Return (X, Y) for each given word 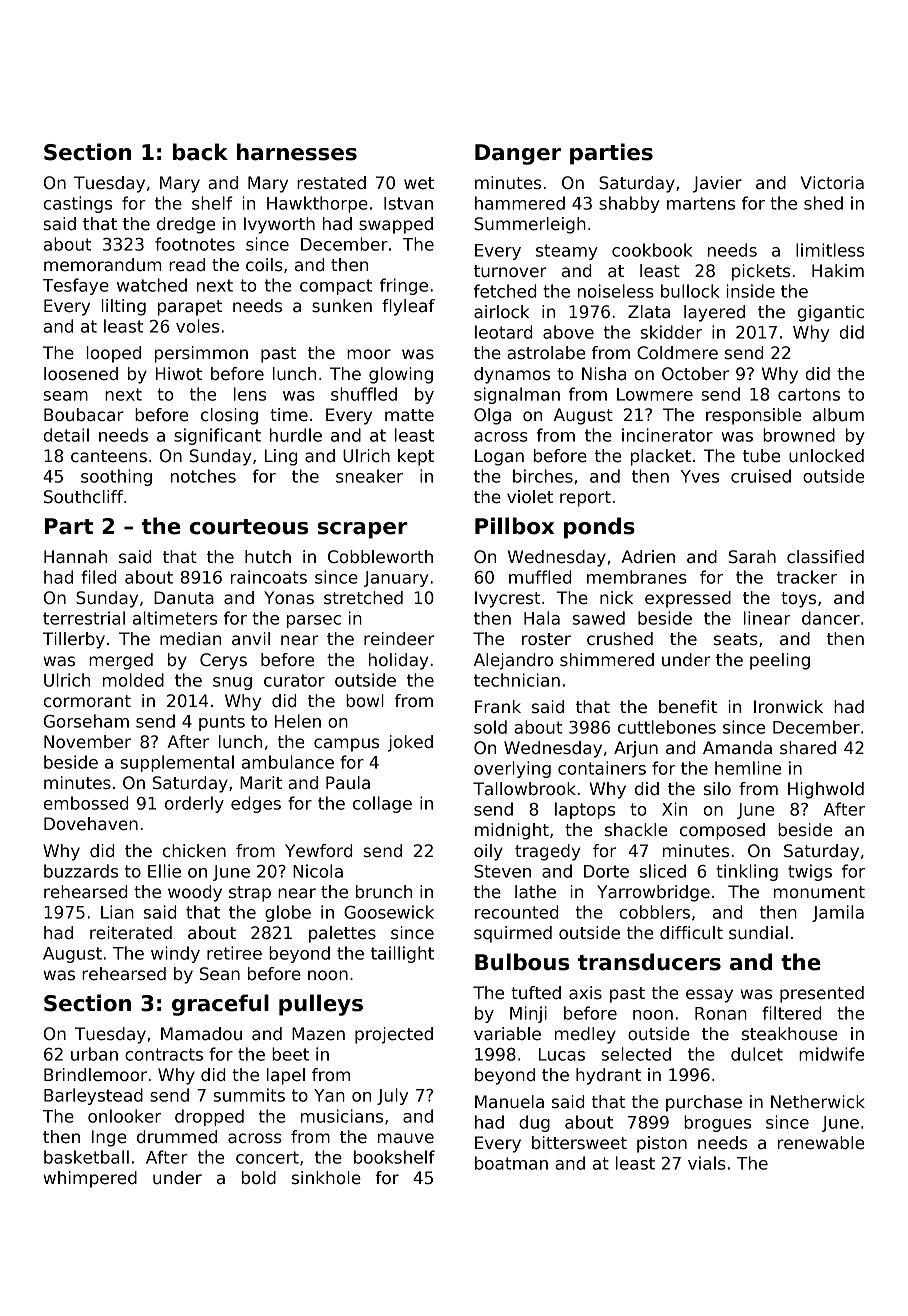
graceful (220, 1005)
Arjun (636, 749)
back (200, 152)
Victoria (832, 183)
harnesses (297, 152)
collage (382, 804)
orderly (194, 804)
